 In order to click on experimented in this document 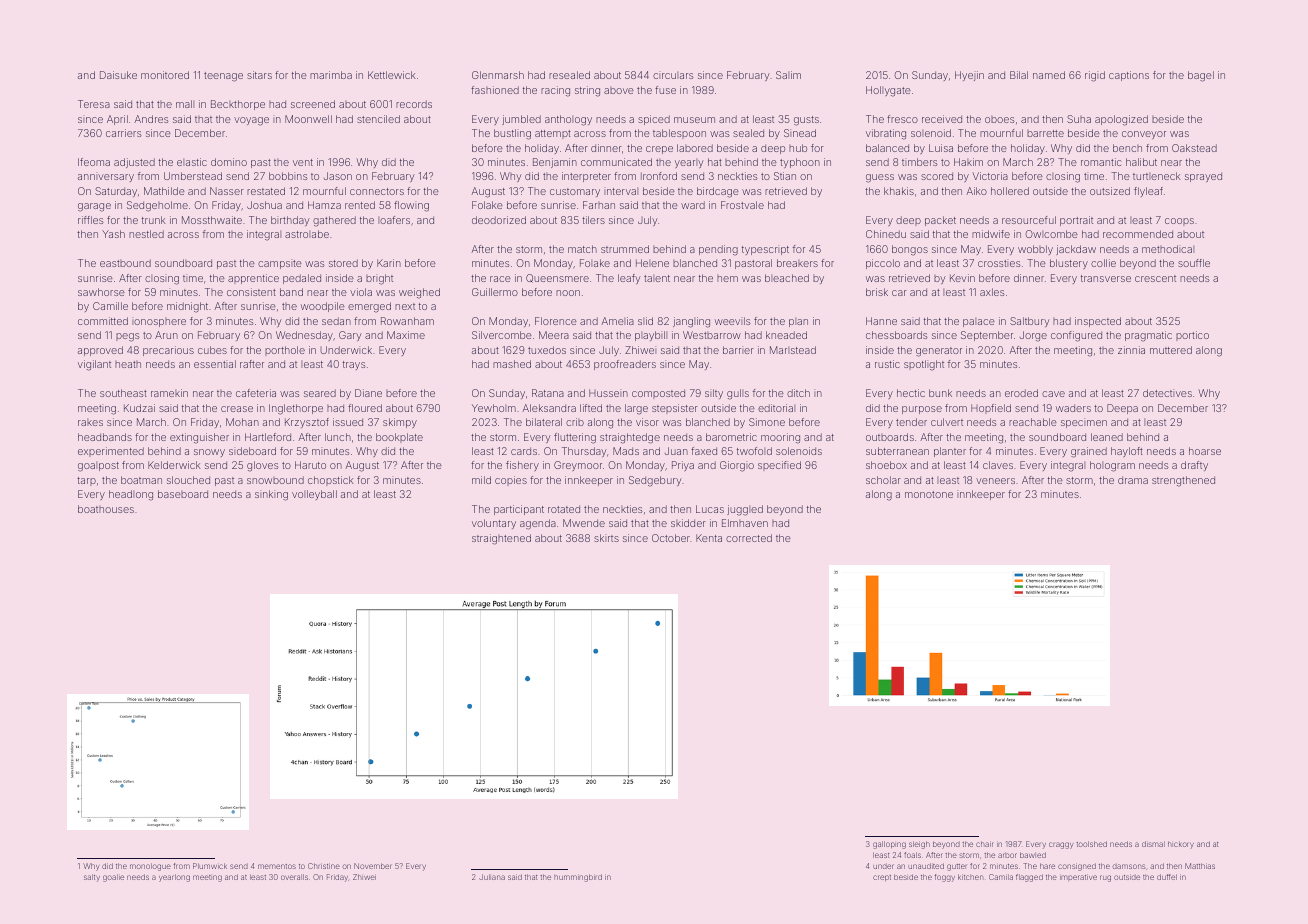, I will do `click(111, 452)`.
